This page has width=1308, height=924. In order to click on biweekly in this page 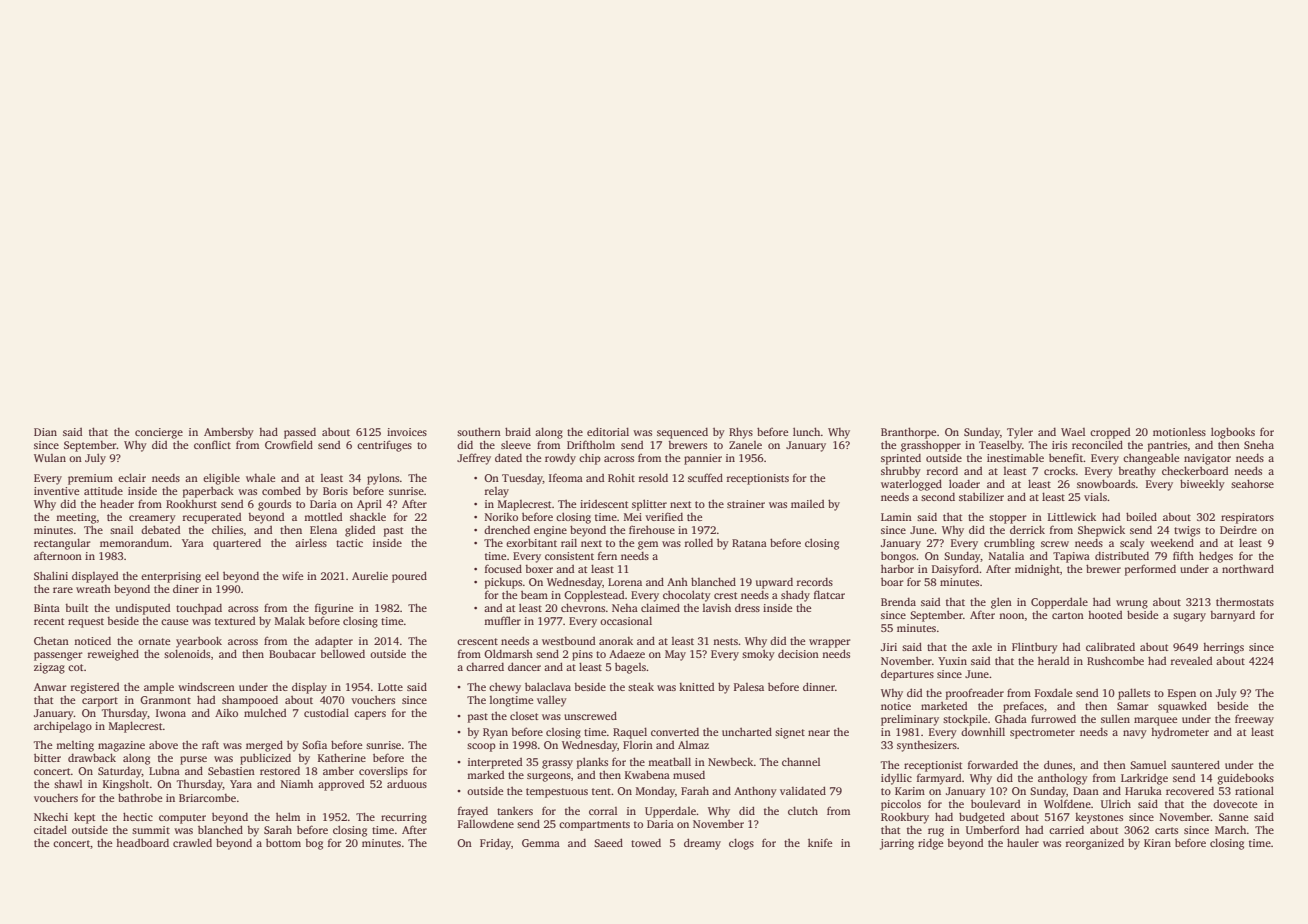, I will do `click(1202, 485)`.
